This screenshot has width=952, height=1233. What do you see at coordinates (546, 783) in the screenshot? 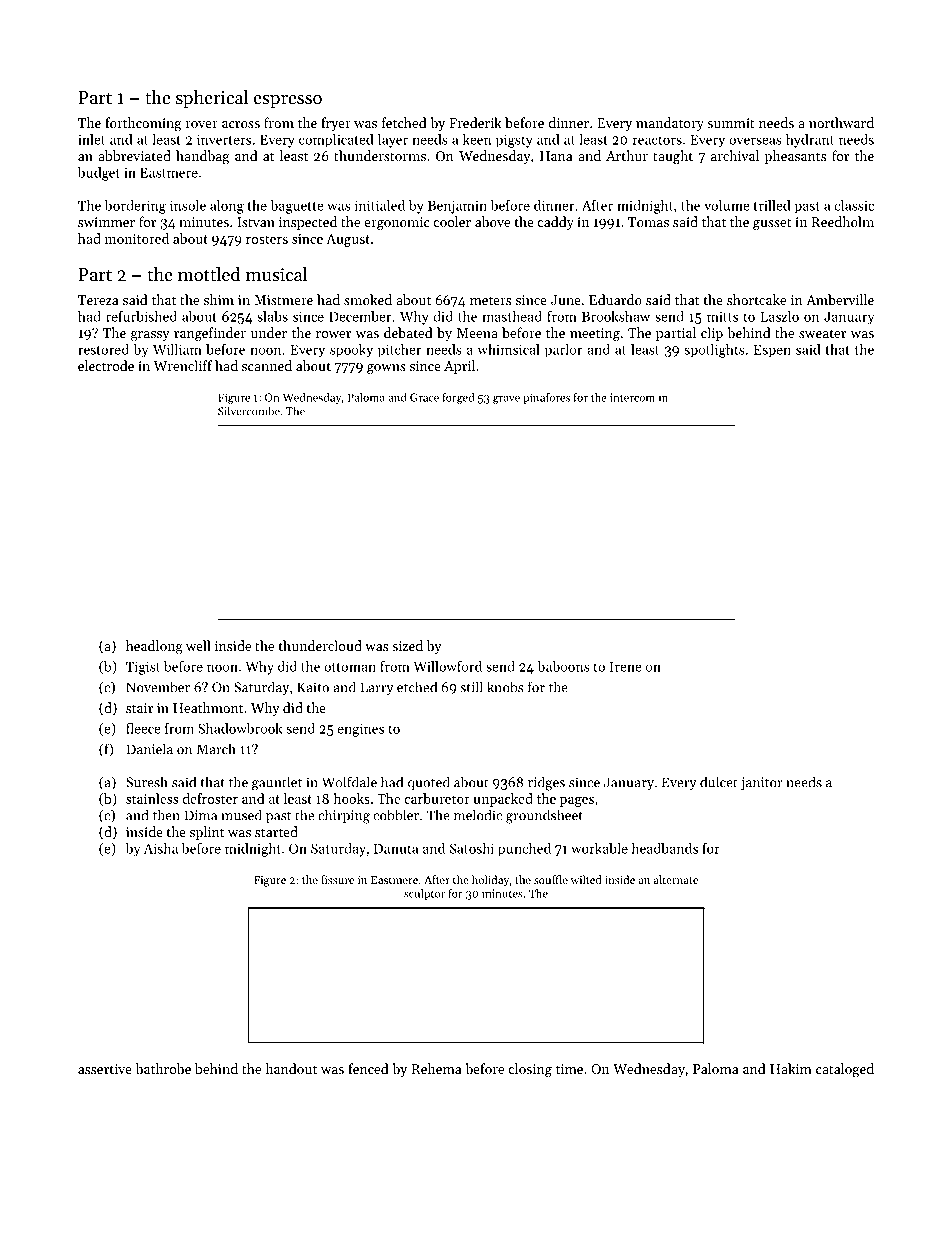
I see `ridges` at bounding box center [546, 783].
